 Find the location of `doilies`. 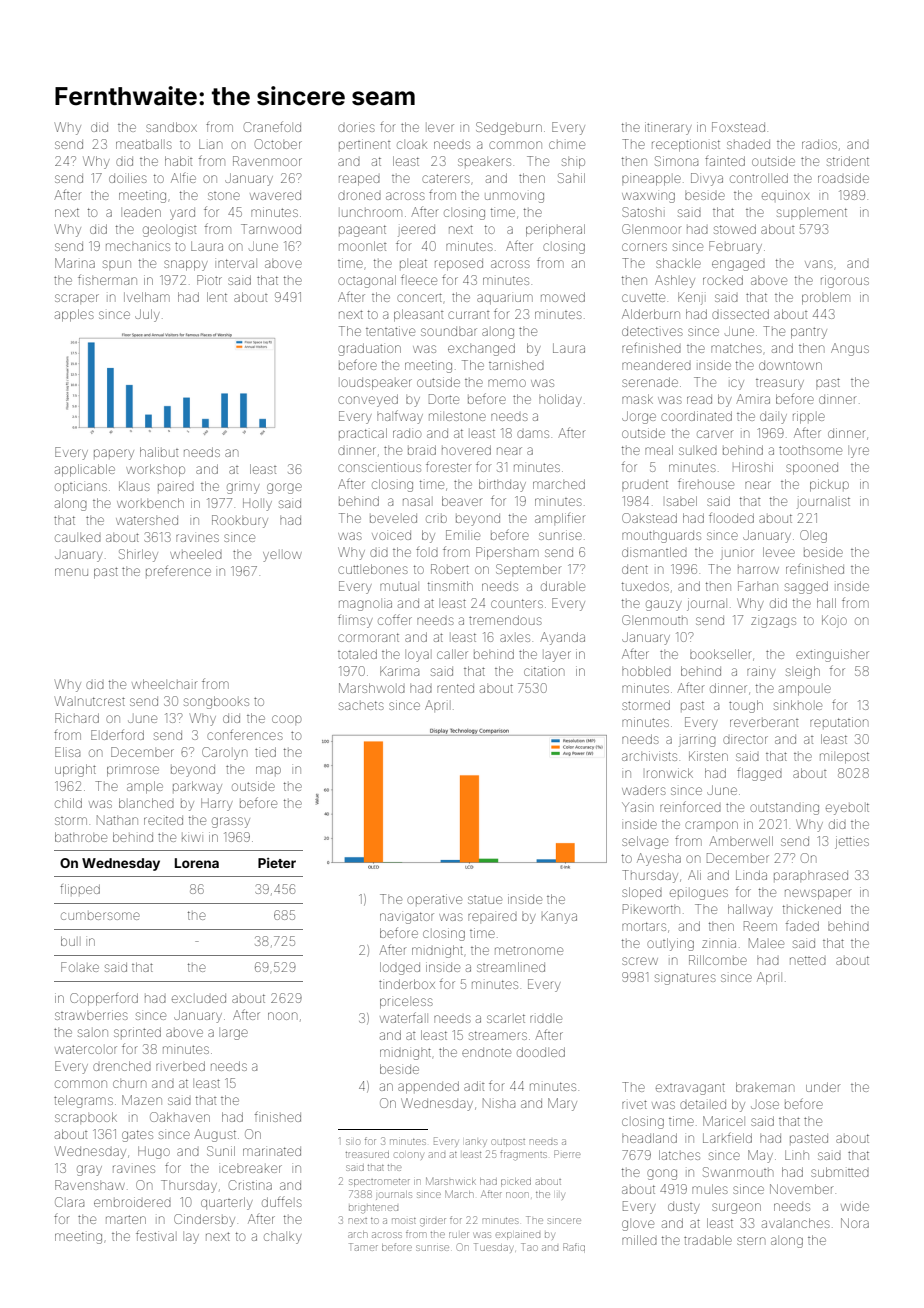

doilies is located at coordinates (128, 178).
